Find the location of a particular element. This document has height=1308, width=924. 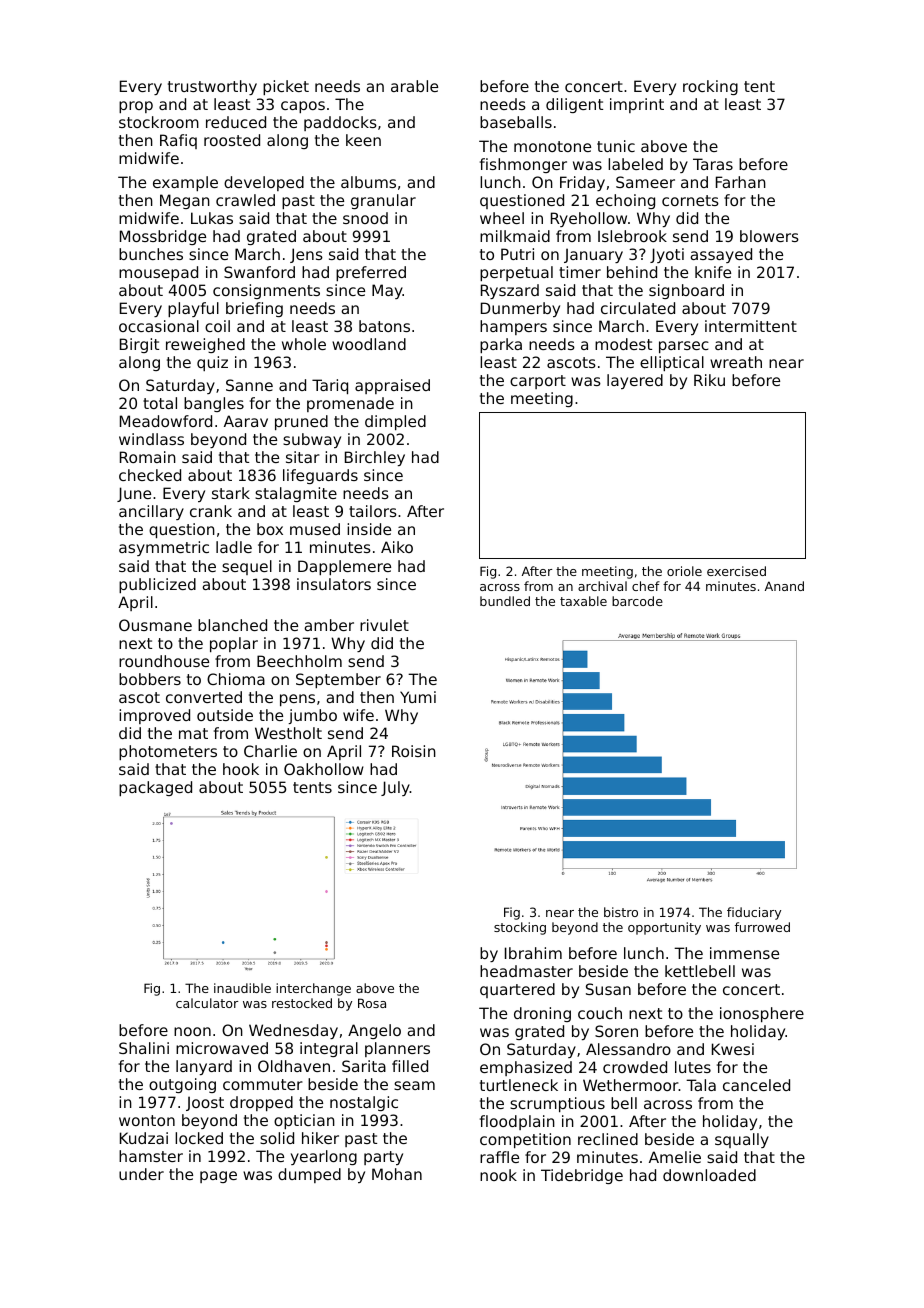

Oakhollow is located at coordinates (324, 769).
